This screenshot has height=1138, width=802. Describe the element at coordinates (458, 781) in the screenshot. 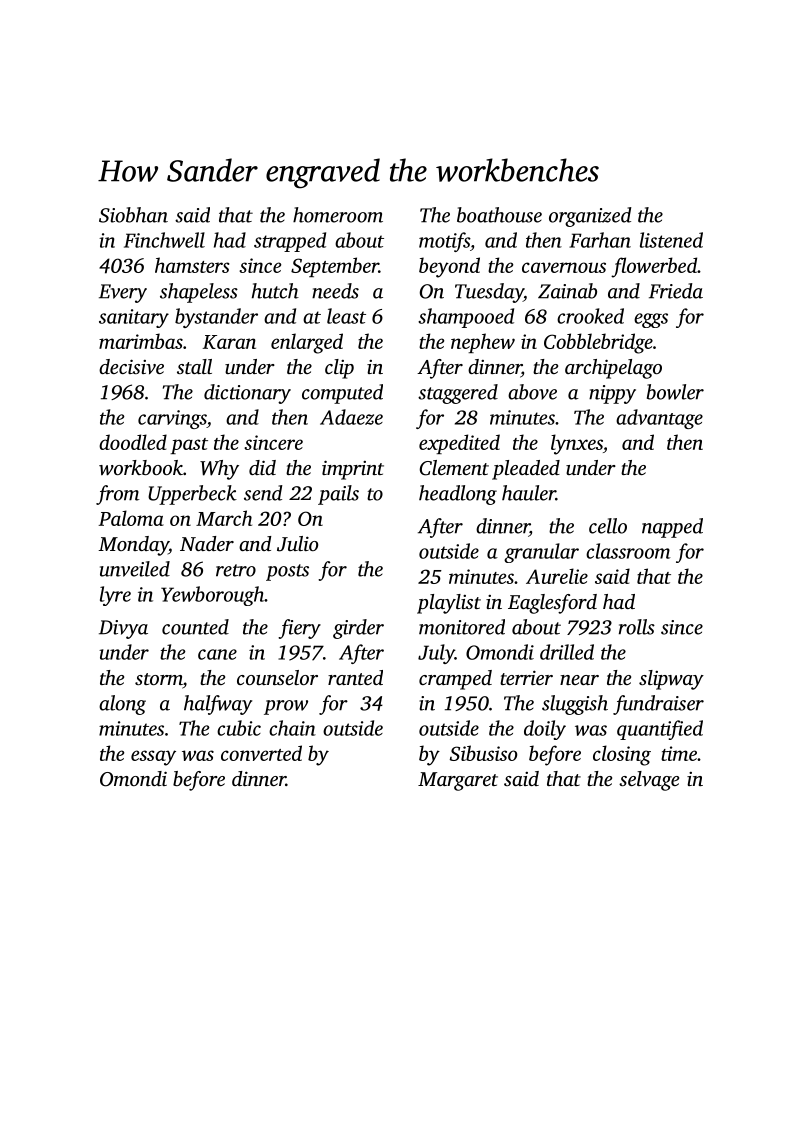

I see `Margaret` at that location.
